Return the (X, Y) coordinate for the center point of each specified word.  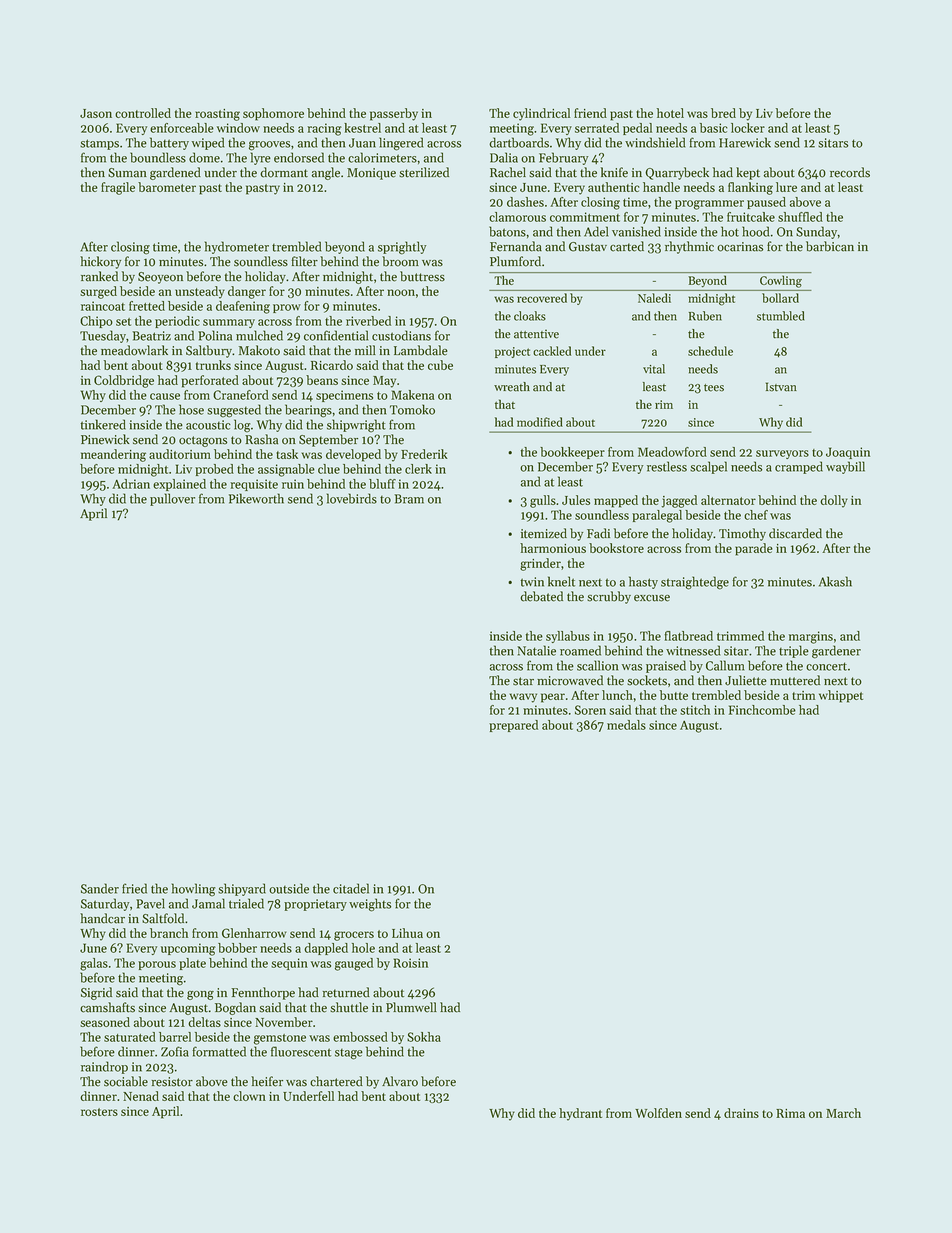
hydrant (580, 1114)
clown (249, 1096)
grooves (269, 146)
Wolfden (658, 1113)
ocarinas (740, 247)
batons (507, 231)
